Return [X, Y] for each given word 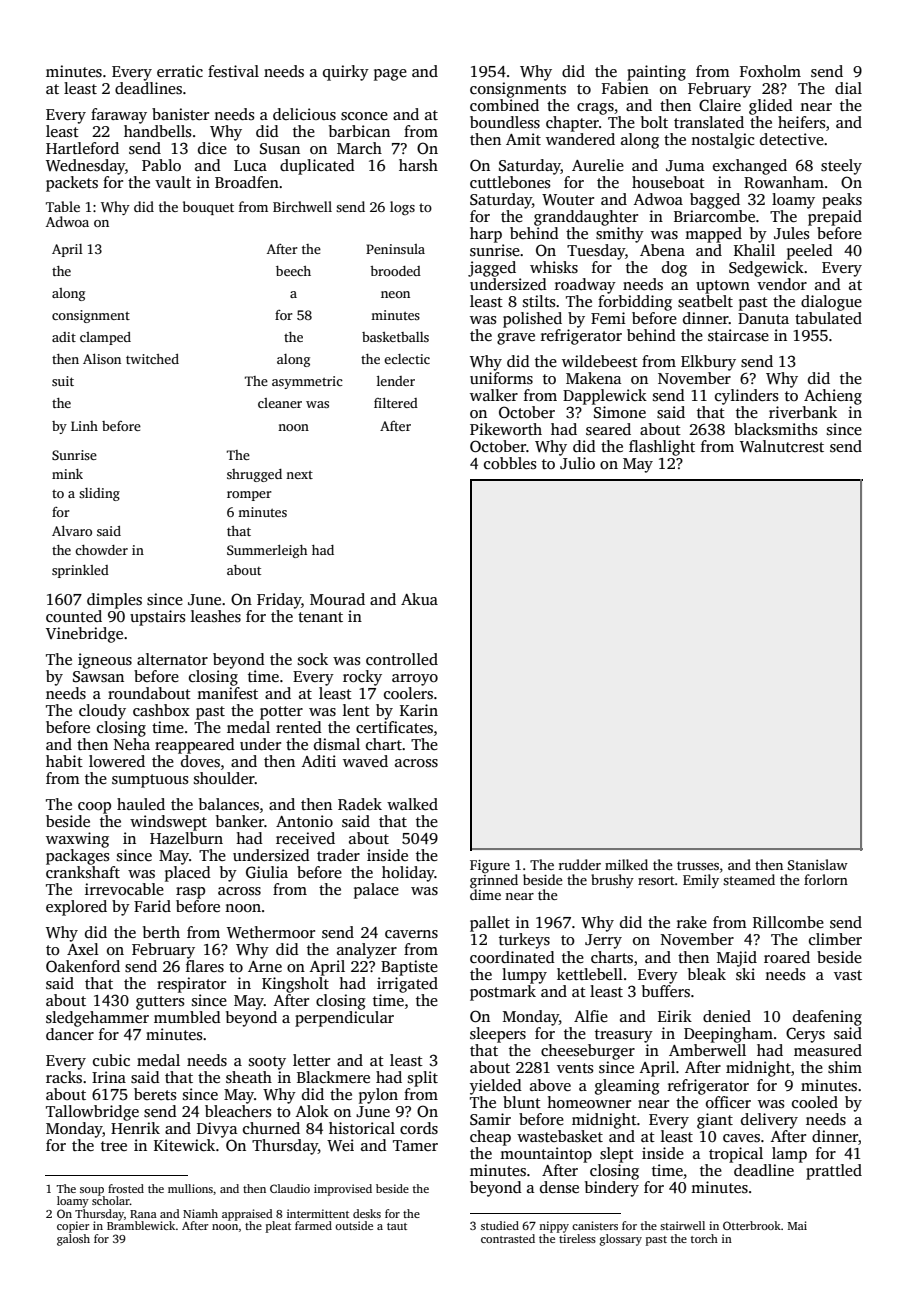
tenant [320, 617]
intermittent [318, 1213]
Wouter [568, 199]
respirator [191, 985]
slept [617, 1155]
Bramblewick [141, 1225]
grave [516, 339]
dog [674, 269]
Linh [84, 426]
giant [715, 1121]
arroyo [415, 680]
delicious [304, 114]
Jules [792, 233]
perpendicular [344, 1019]
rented [299, 727]
